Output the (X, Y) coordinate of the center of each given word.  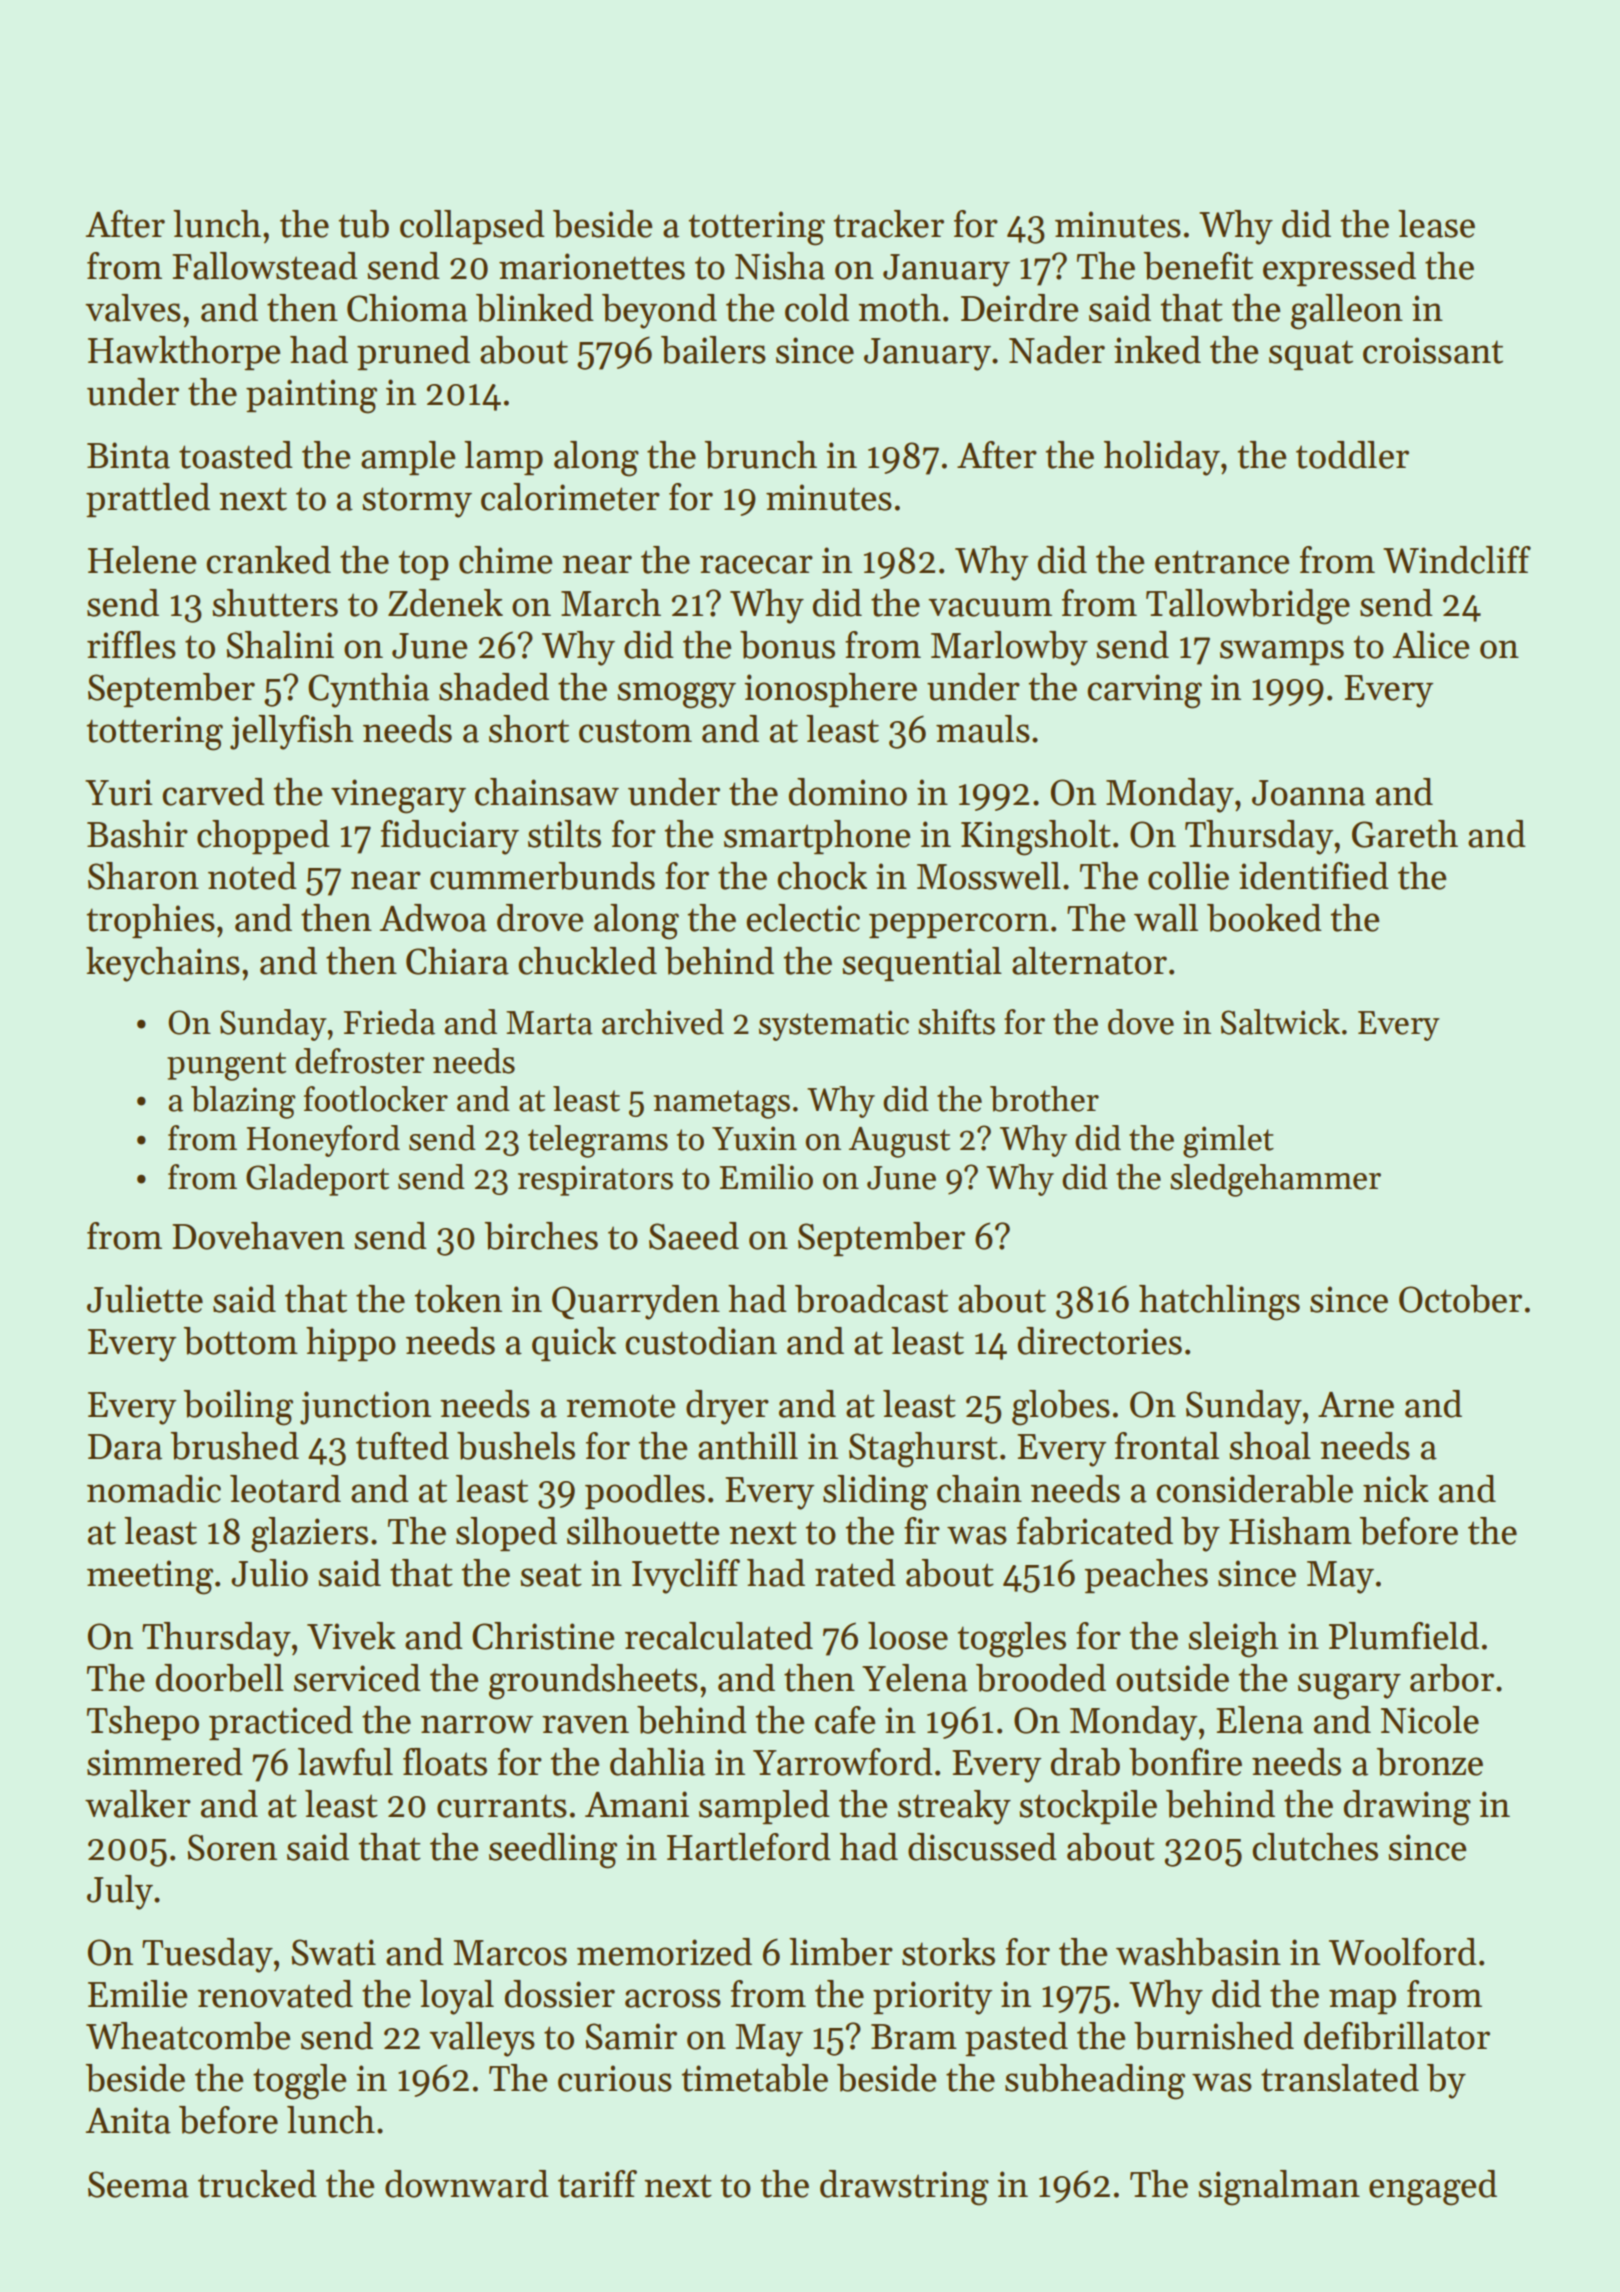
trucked (257, 2184)
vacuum (990, 607)
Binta (128, 455)
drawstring (904, 2188)
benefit (1198, 266)
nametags (721, 1104)
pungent (226, 1066)
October (1460, 1299)
